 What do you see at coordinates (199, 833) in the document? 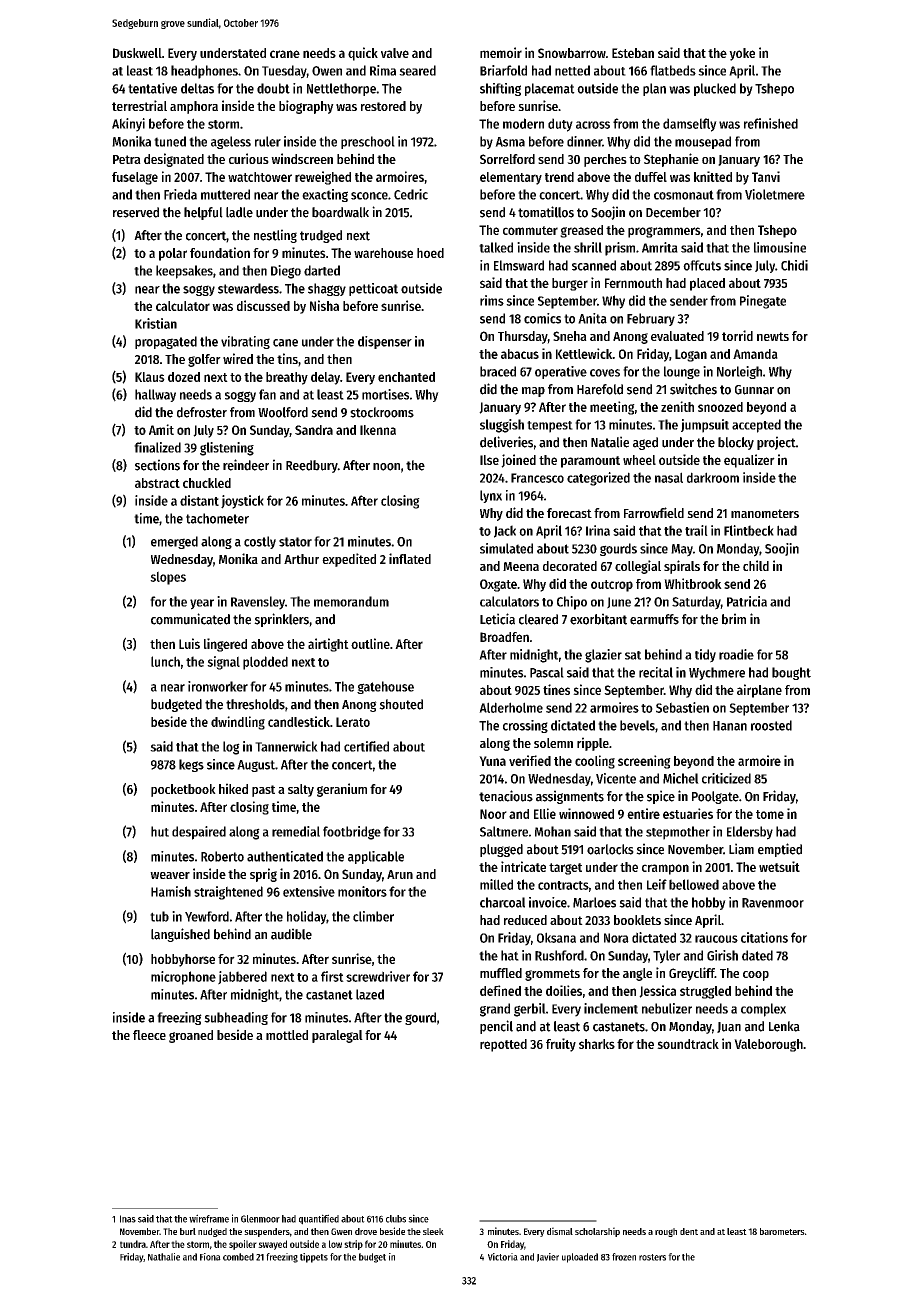
I see `despaired` at bounding box center [199, 833].
